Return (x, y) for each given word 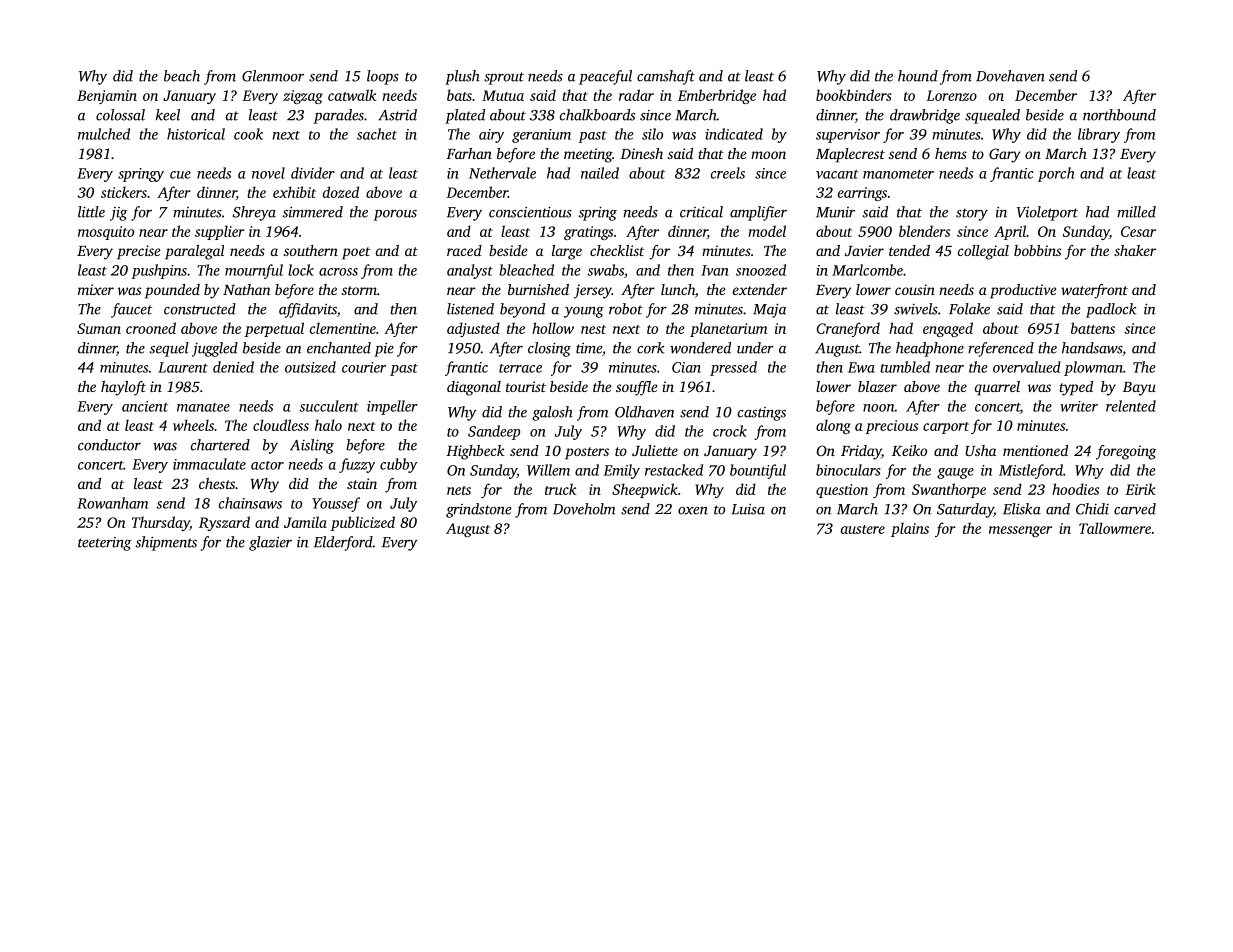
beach (182, 76)
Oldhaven (644, 412)
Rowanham (112, 503)
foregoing (1126, 452)
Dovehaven (1010, 76)
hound (918, 76)
